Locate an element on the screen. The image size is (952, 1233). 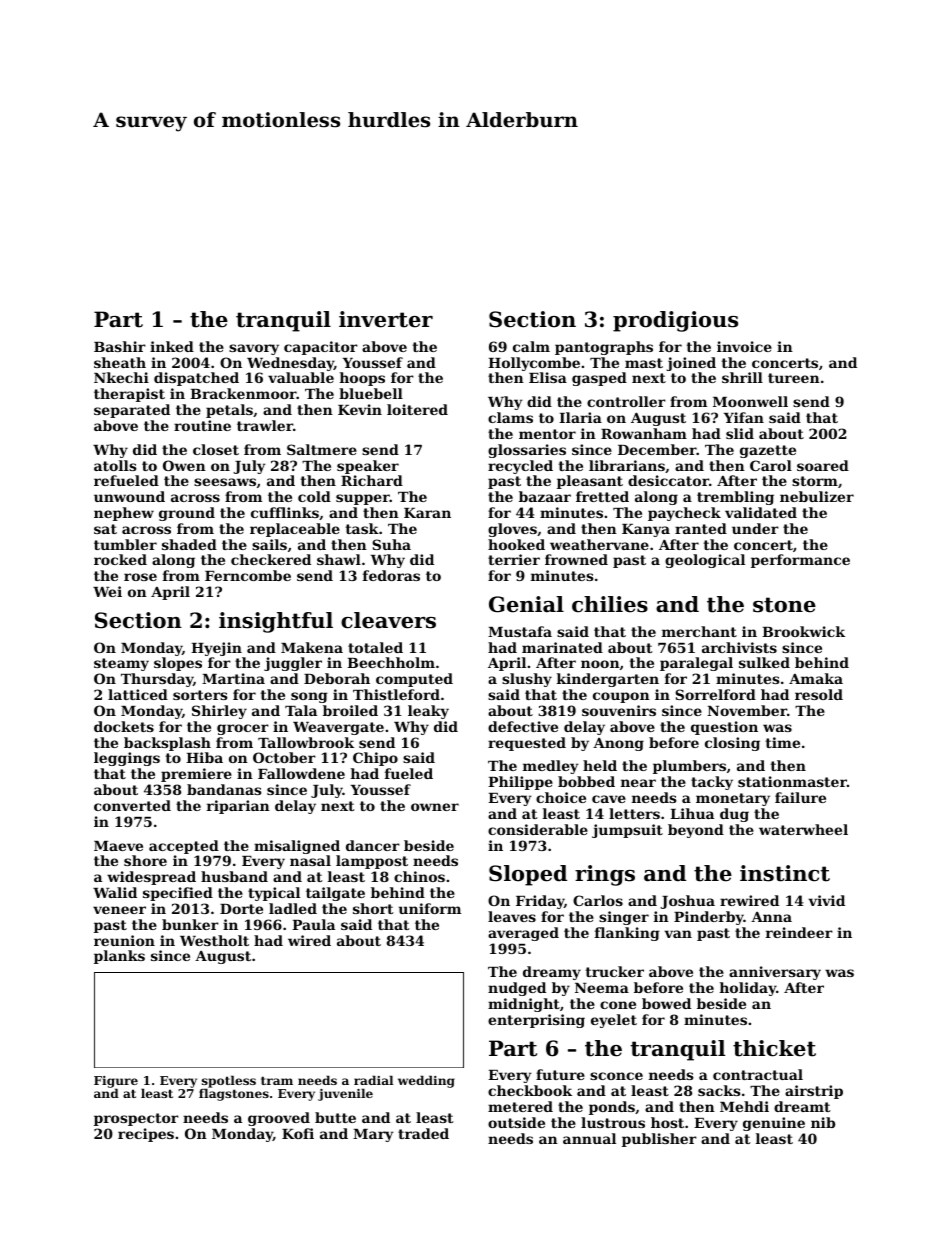
juvenile is located at coordinates (345, 1094).
